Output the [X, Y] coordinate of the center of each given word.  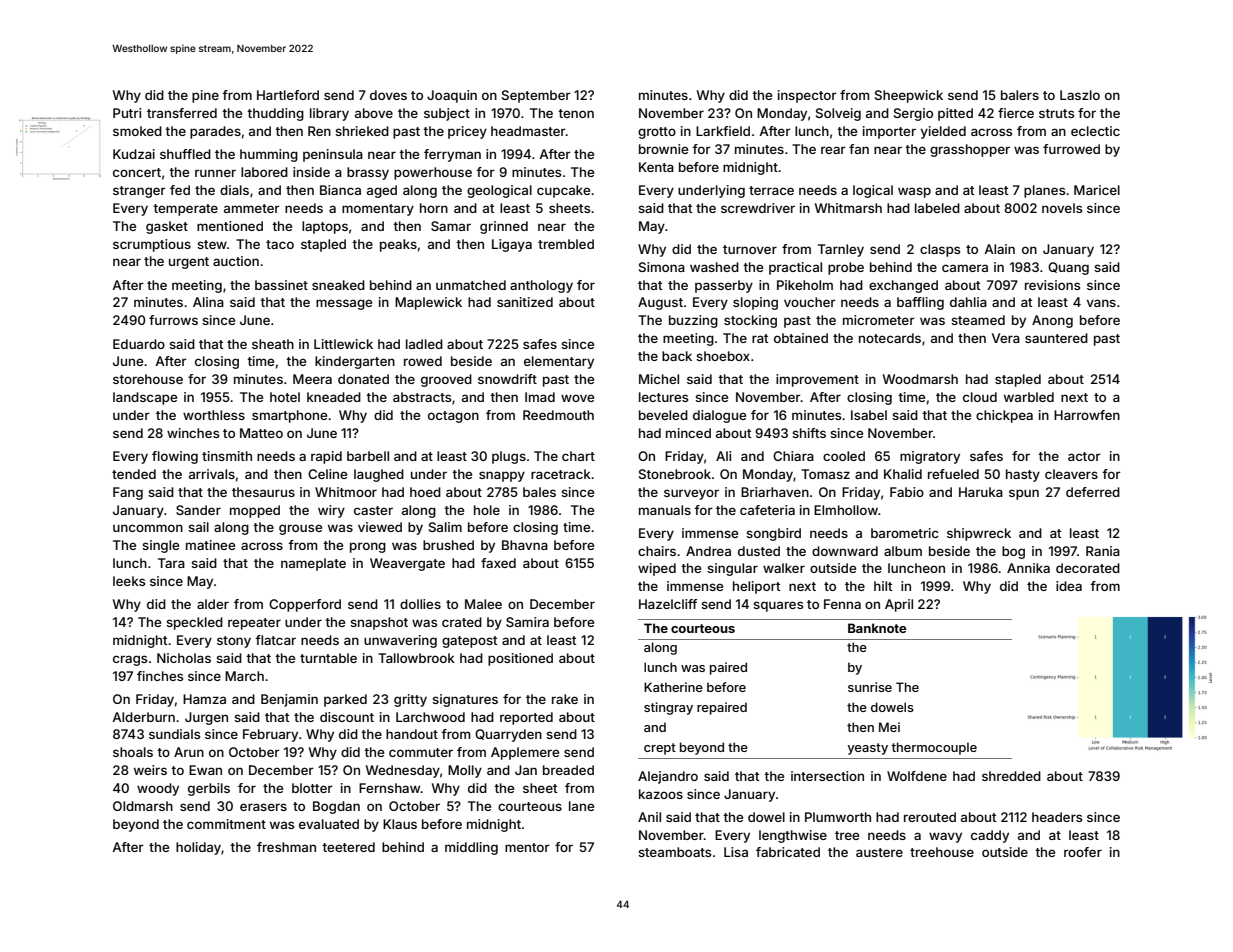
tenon [576, 113]
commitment [226, 824]
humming [269, 155]
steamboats [674, 852]
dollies [420, 604]
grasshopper [970, 150]
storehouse [148, 379]
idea [1069, 586]
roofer [1083, 852]
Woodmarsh [920, 379]
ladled [424, 344]
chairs [657, 551]
